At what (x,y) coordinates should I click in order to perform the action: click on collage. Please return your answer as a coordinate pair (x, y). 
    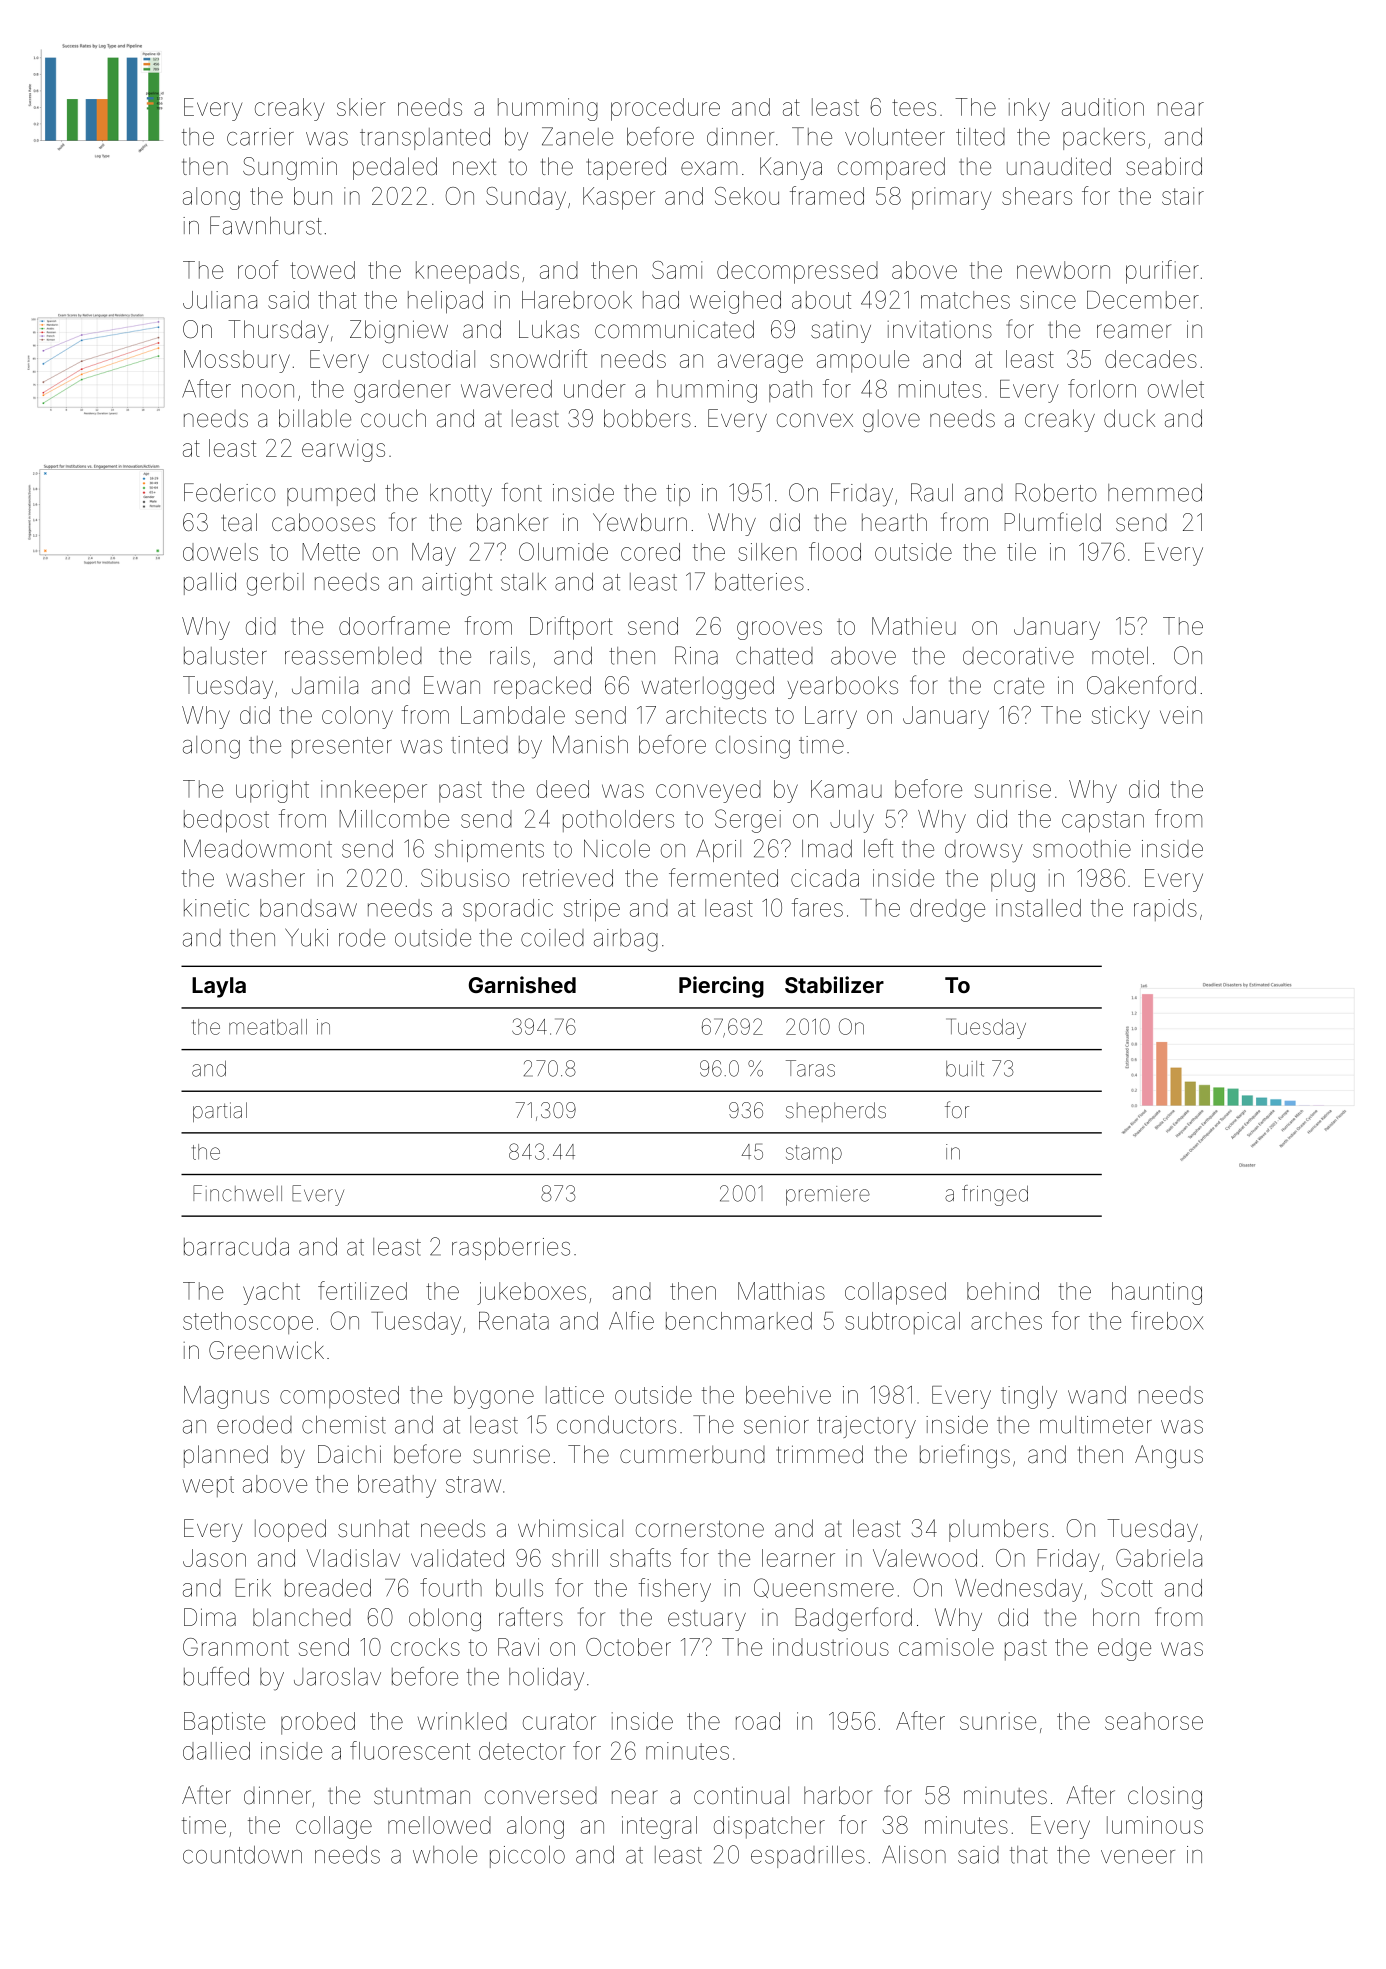
    Looking at the image, I should click on (334, 1827).
